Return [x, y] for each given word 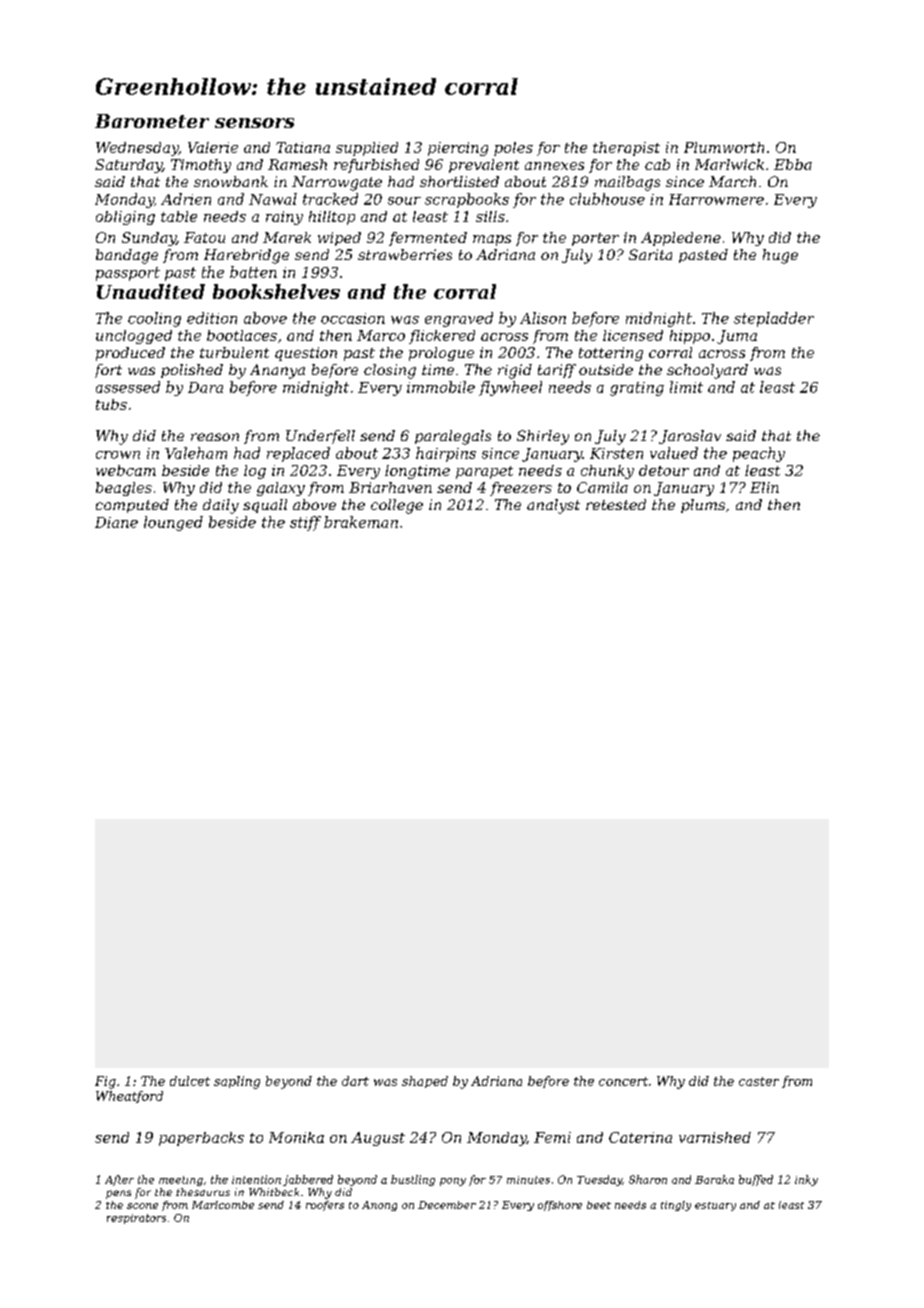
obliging [125, 218]
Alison [543, 318]
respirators [136, 1219]
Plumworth [724, 147]
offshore [560, 1206]
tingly [676, 1206]
